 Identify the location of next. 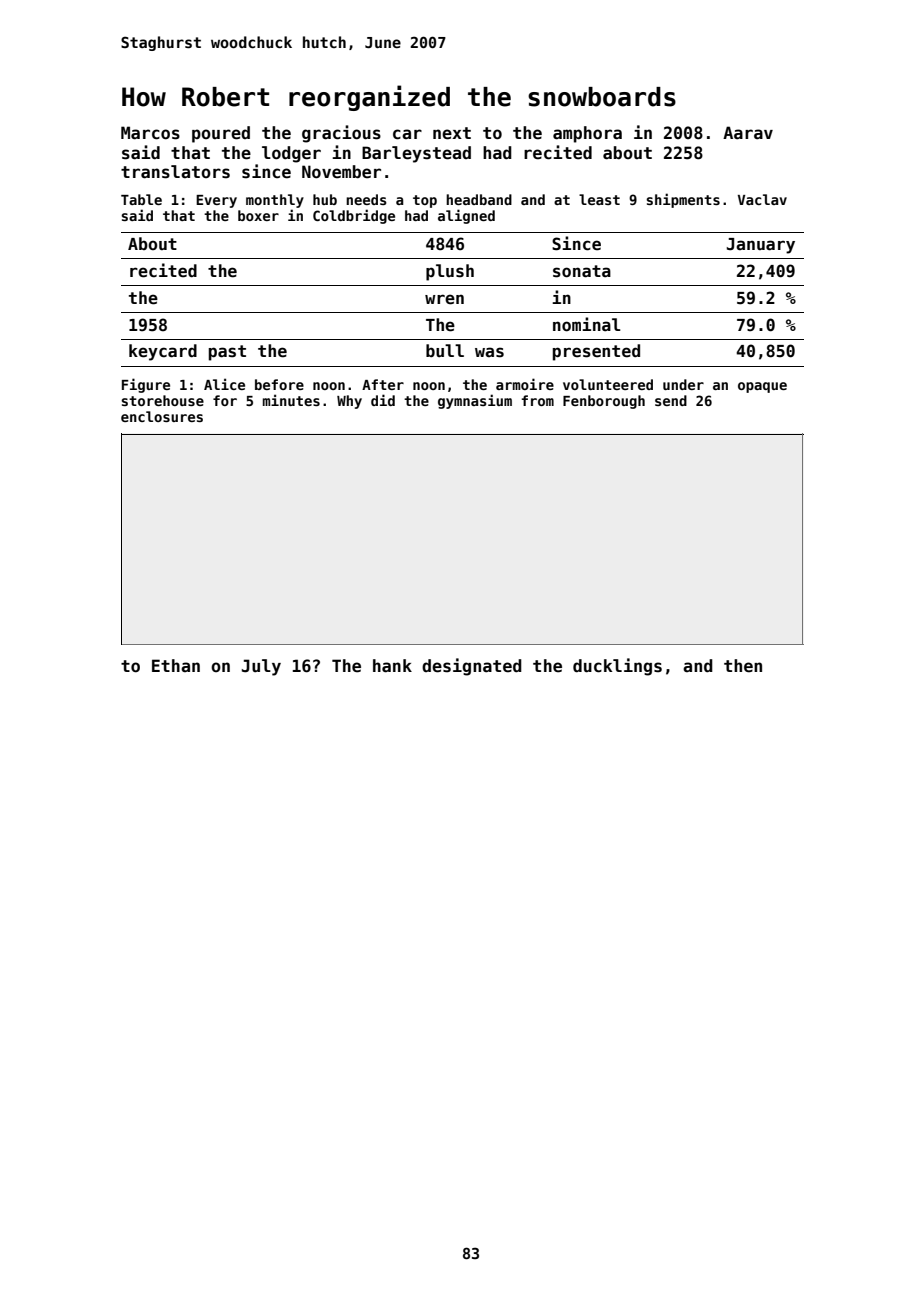
(452, 133).
